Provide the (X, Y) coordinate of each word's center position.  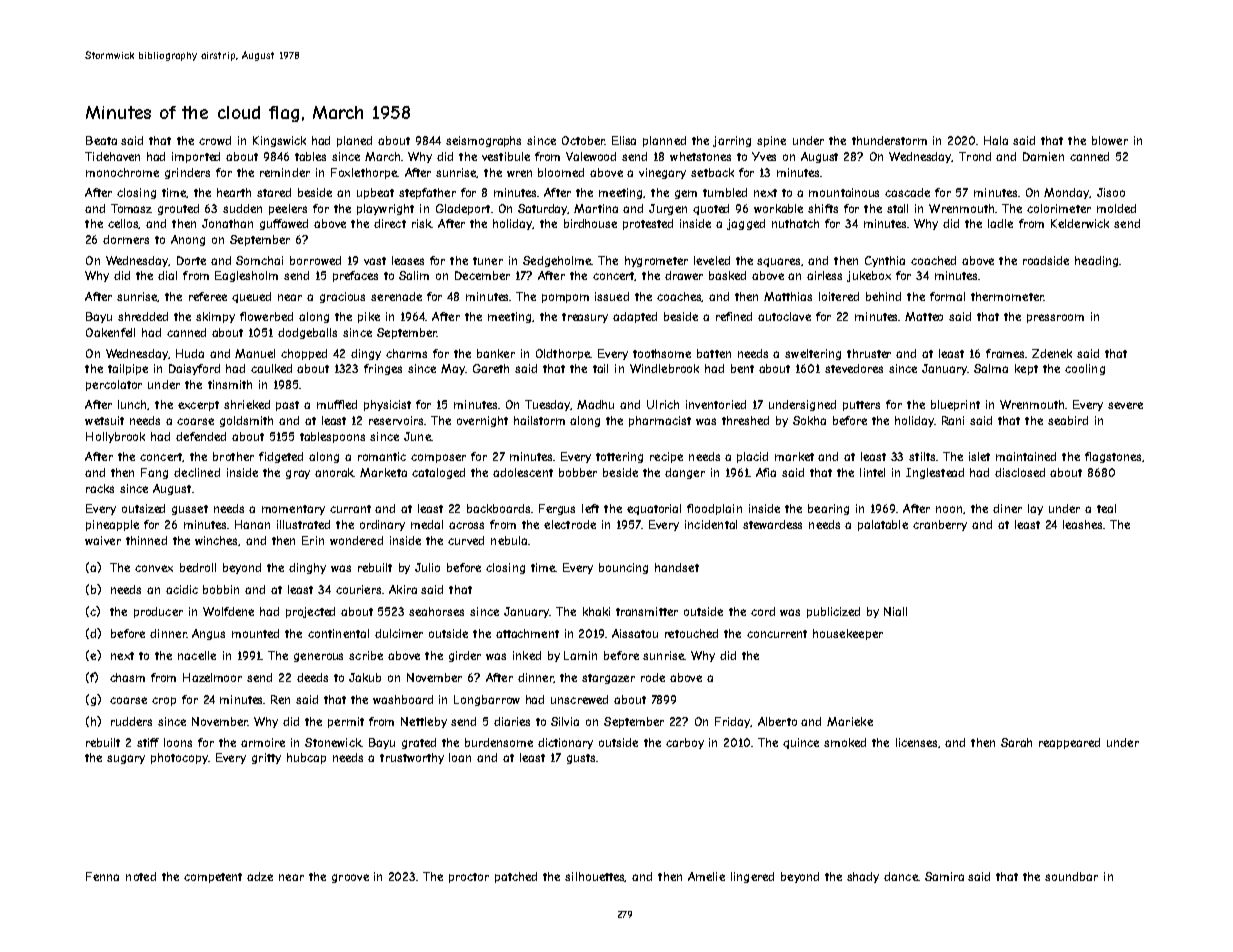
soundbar (1071, 876)
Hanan (252, 524)
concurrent (777, 634)
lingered (752, 877)
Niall (895, 611)
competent (213, 878)
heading (1096, 261)
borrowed (315, 260)
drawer (684, 275)
